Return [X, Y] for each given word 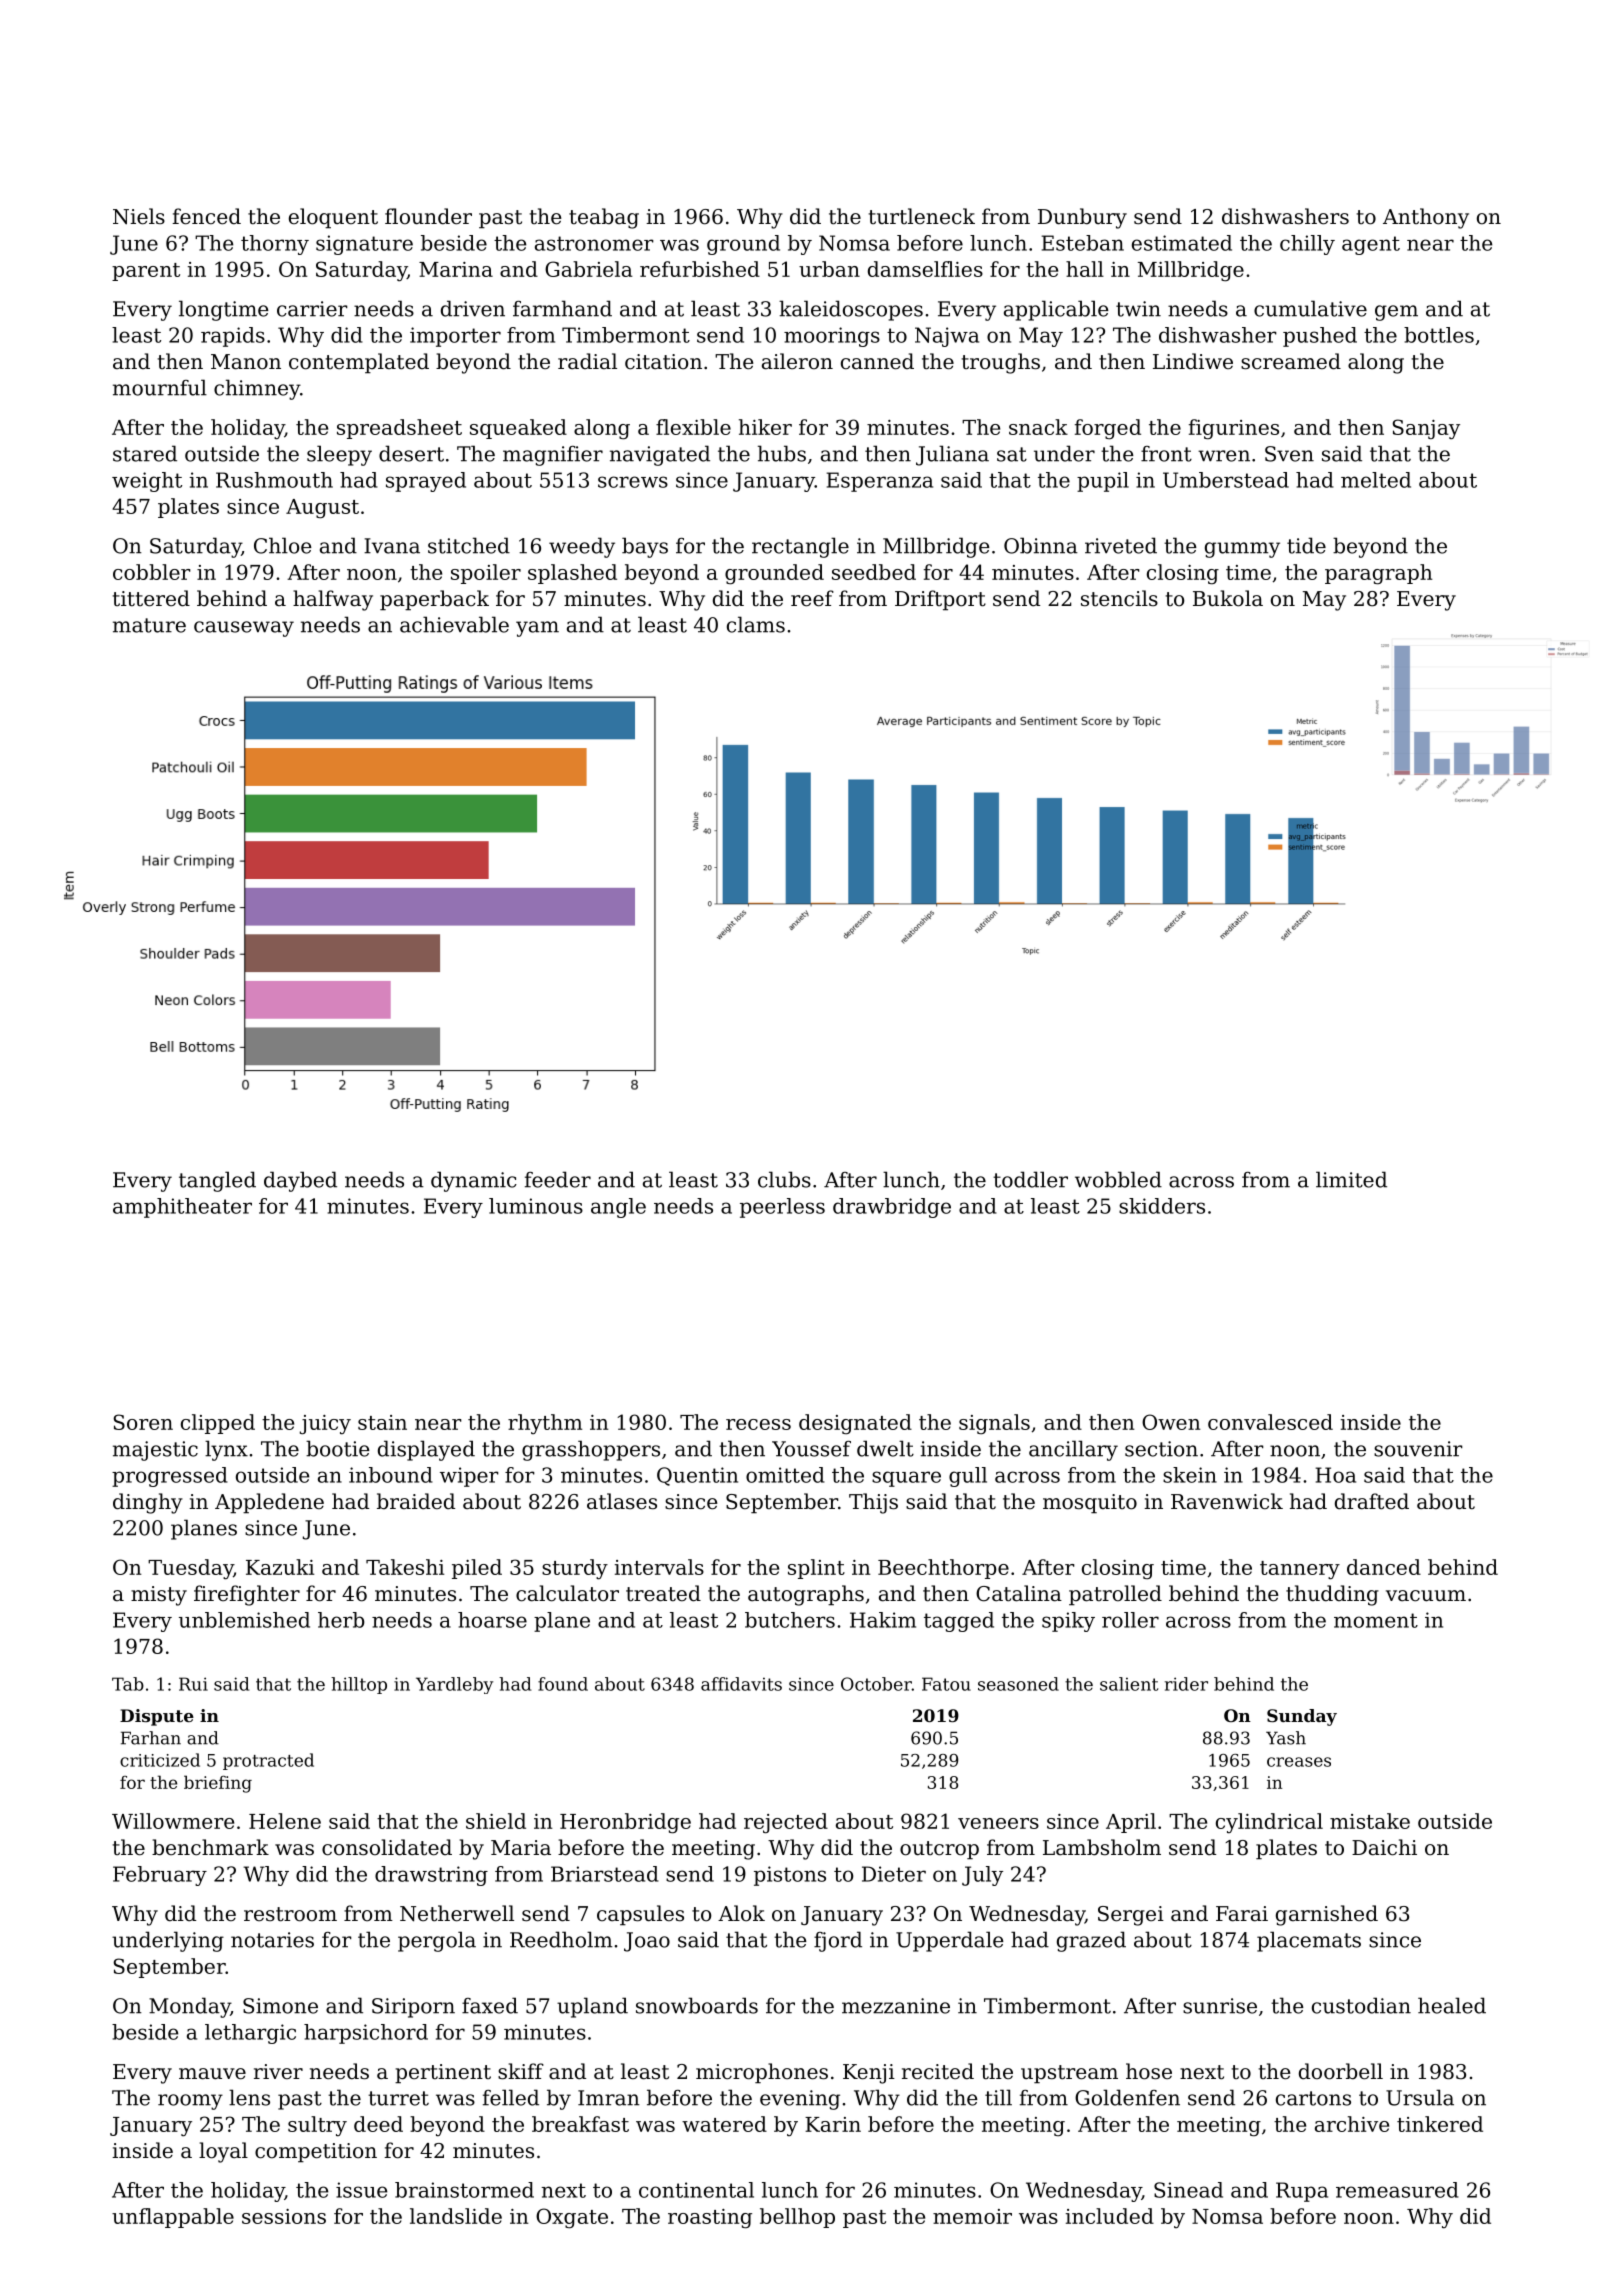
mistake [1370, 1821]
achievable [454, 624]
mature [149, 625]
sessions [284, 2216]
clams [756, 624]
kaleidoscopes [851, 310]
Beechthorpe [943, 1569]
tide [1306, 545]
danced [1384, 1567]
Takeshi [405, 1567]
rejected [786, 1823]
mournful [160, 387]
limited [1351, 1179]
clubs [784, 1179]
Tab [128, 1684]
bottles [1439, 335]
